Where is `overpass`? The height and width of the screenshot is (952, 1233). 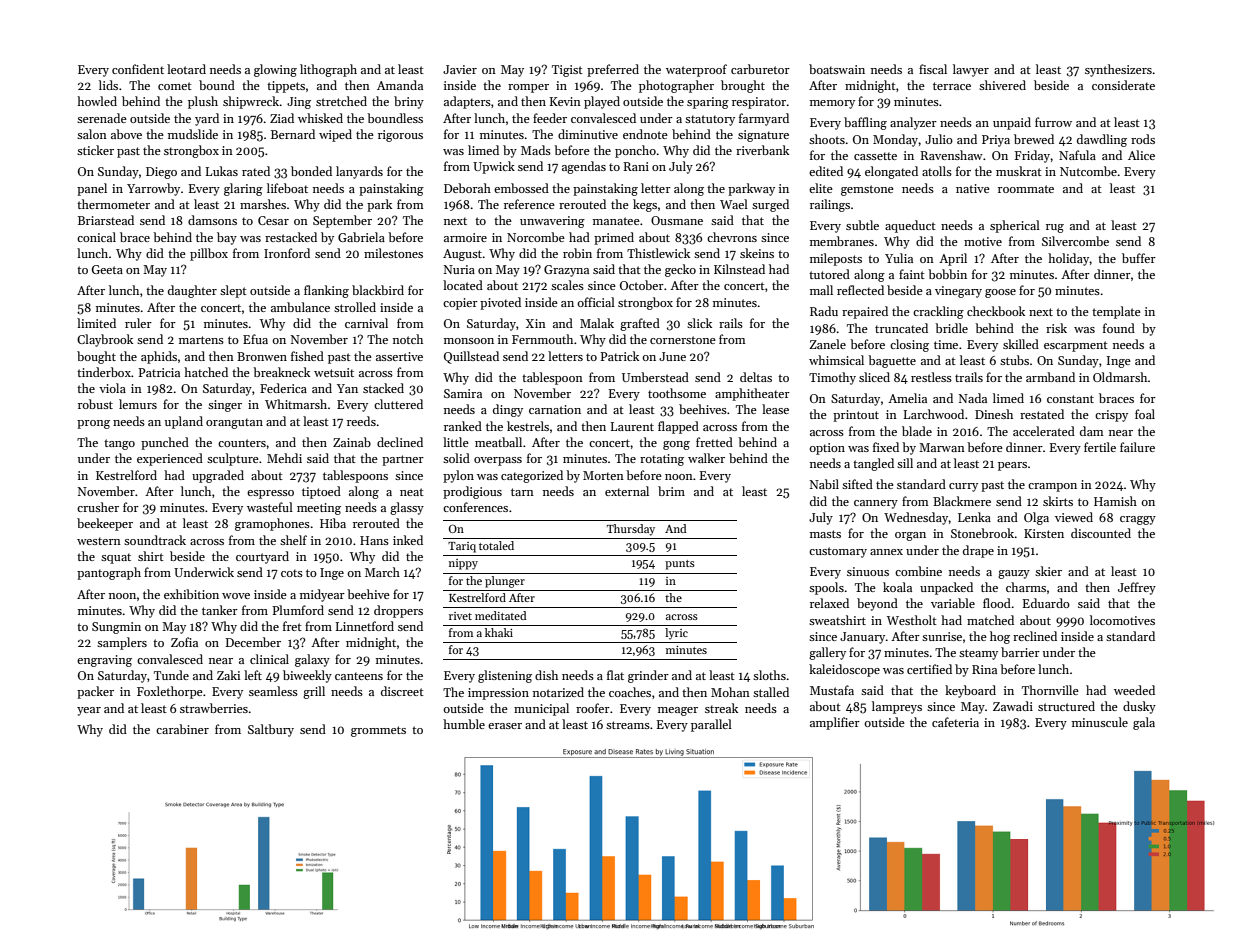 overpass is located at coordinates (498, 461).
